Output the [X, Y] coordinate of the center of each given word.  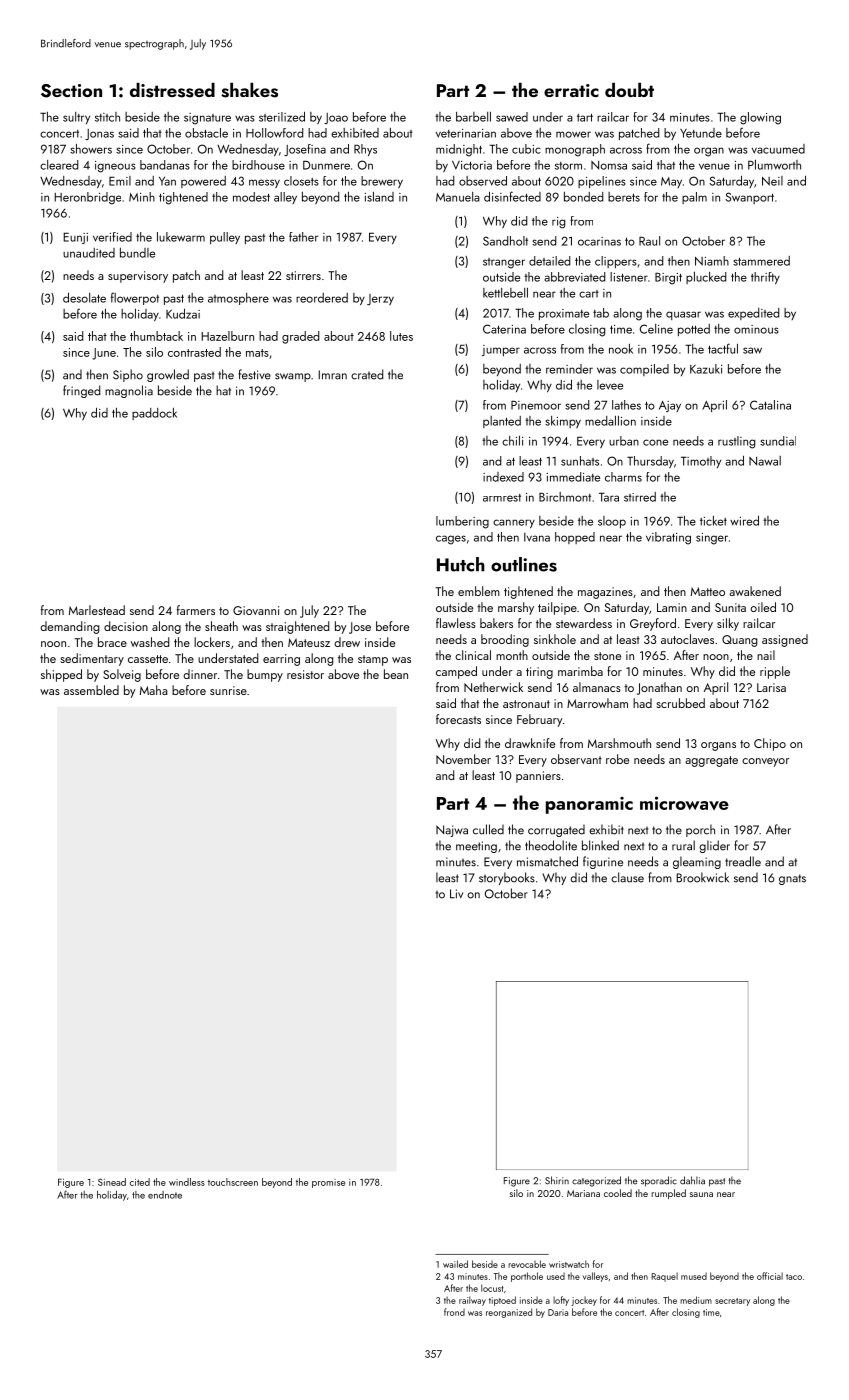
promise [328, 1183]
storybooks [507, 878]
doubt [629, 90]
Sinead [112, 1182]
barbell [473, 117]
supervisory [138, 277]
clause [627, 877]
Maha [154, 690]
